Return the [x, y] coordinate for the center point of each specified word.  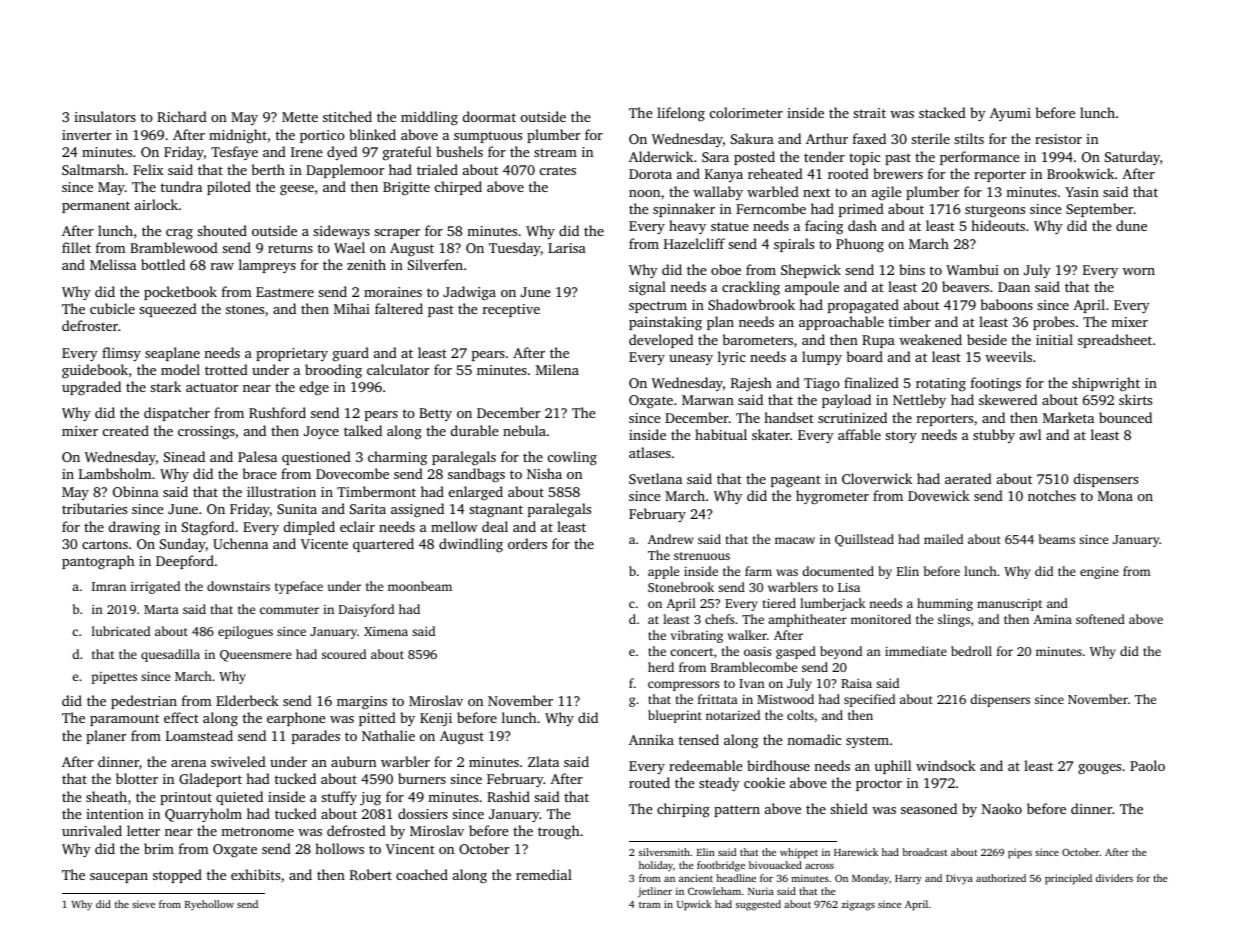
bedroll [971, 651]
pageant [796, 481]
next [816, 192]
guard [351, 354]
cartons [105, 544]
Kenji [436, 719]
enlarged [476, 493]
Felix [148, 169]
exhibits [255, 874]
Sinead [184, 456]
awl [1030, 434]
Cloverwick [877, 478]
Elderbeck [247, 700]
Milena [557, 369]
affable [859, 434]
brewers [898, 173]
